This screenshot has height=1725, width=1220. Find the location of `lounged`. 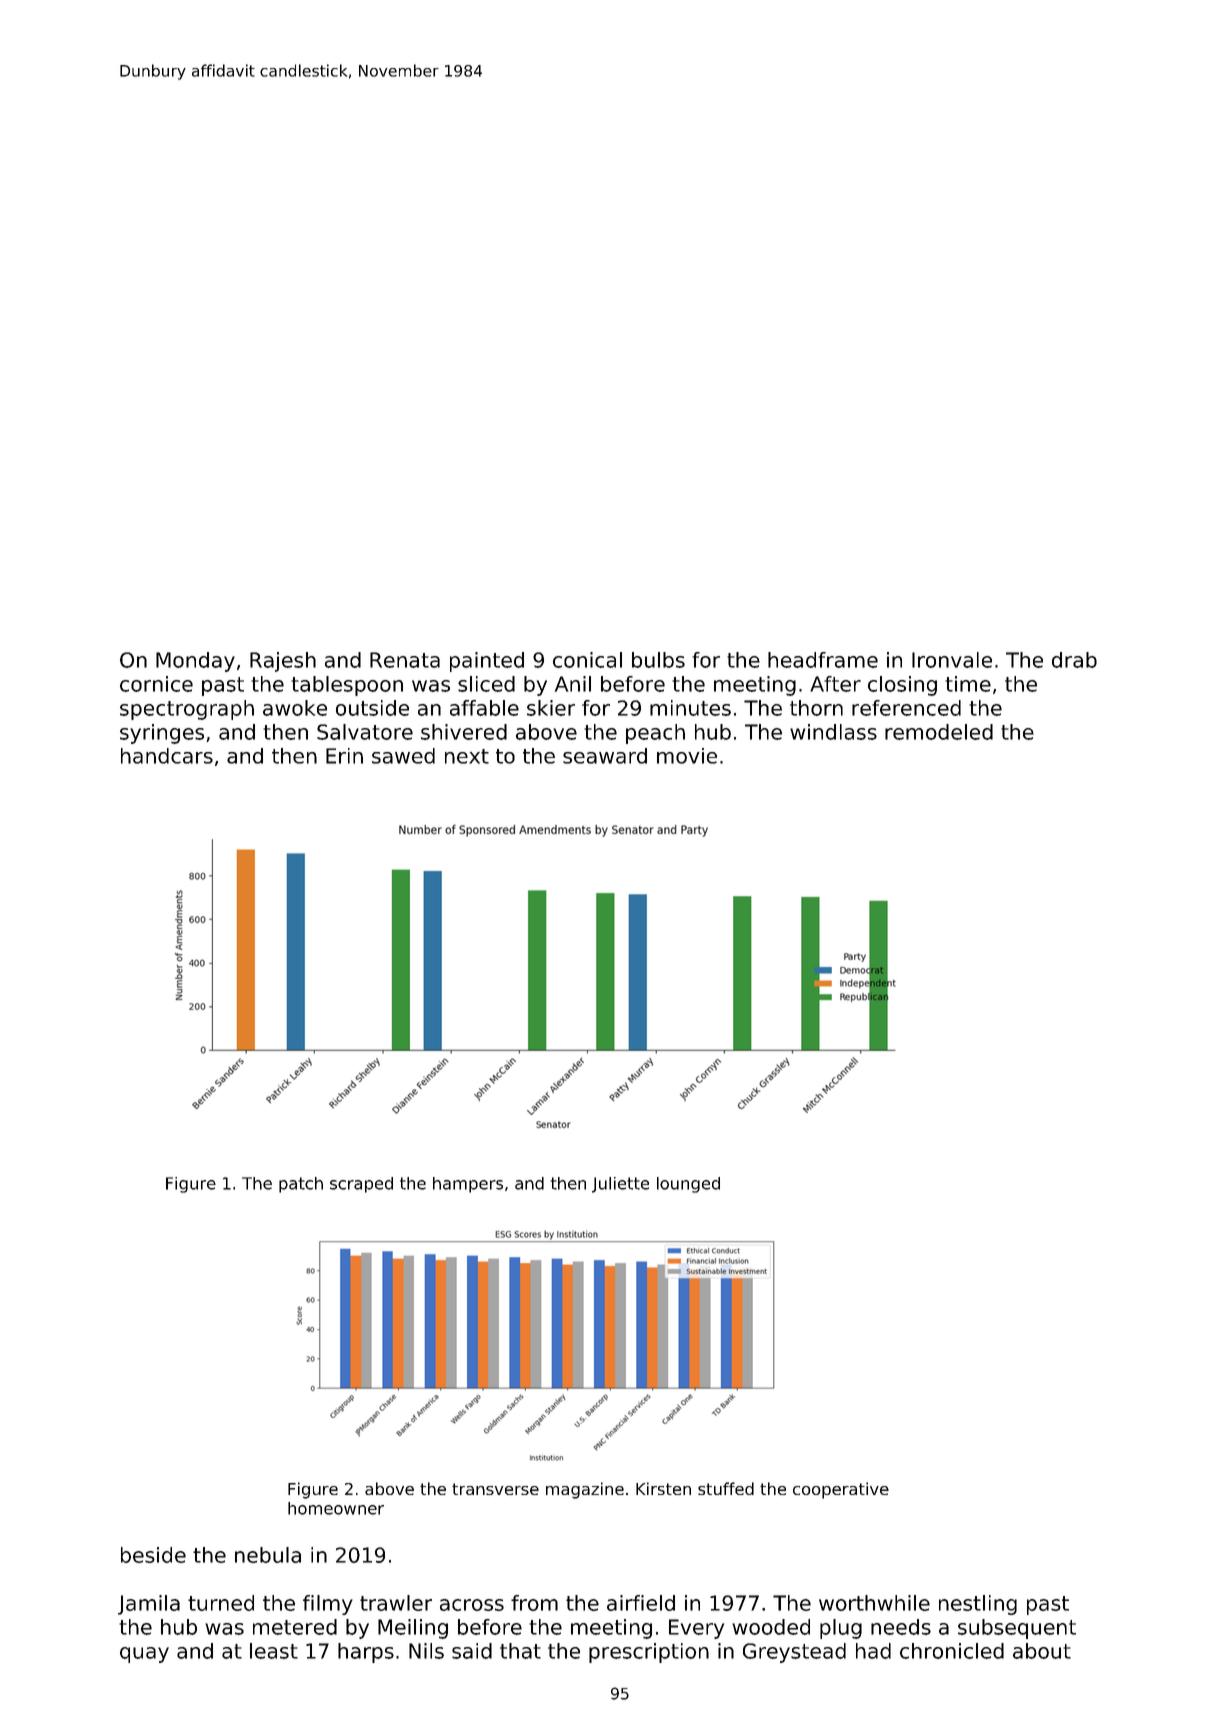

lounged is located at coordinates (688, 1185).
